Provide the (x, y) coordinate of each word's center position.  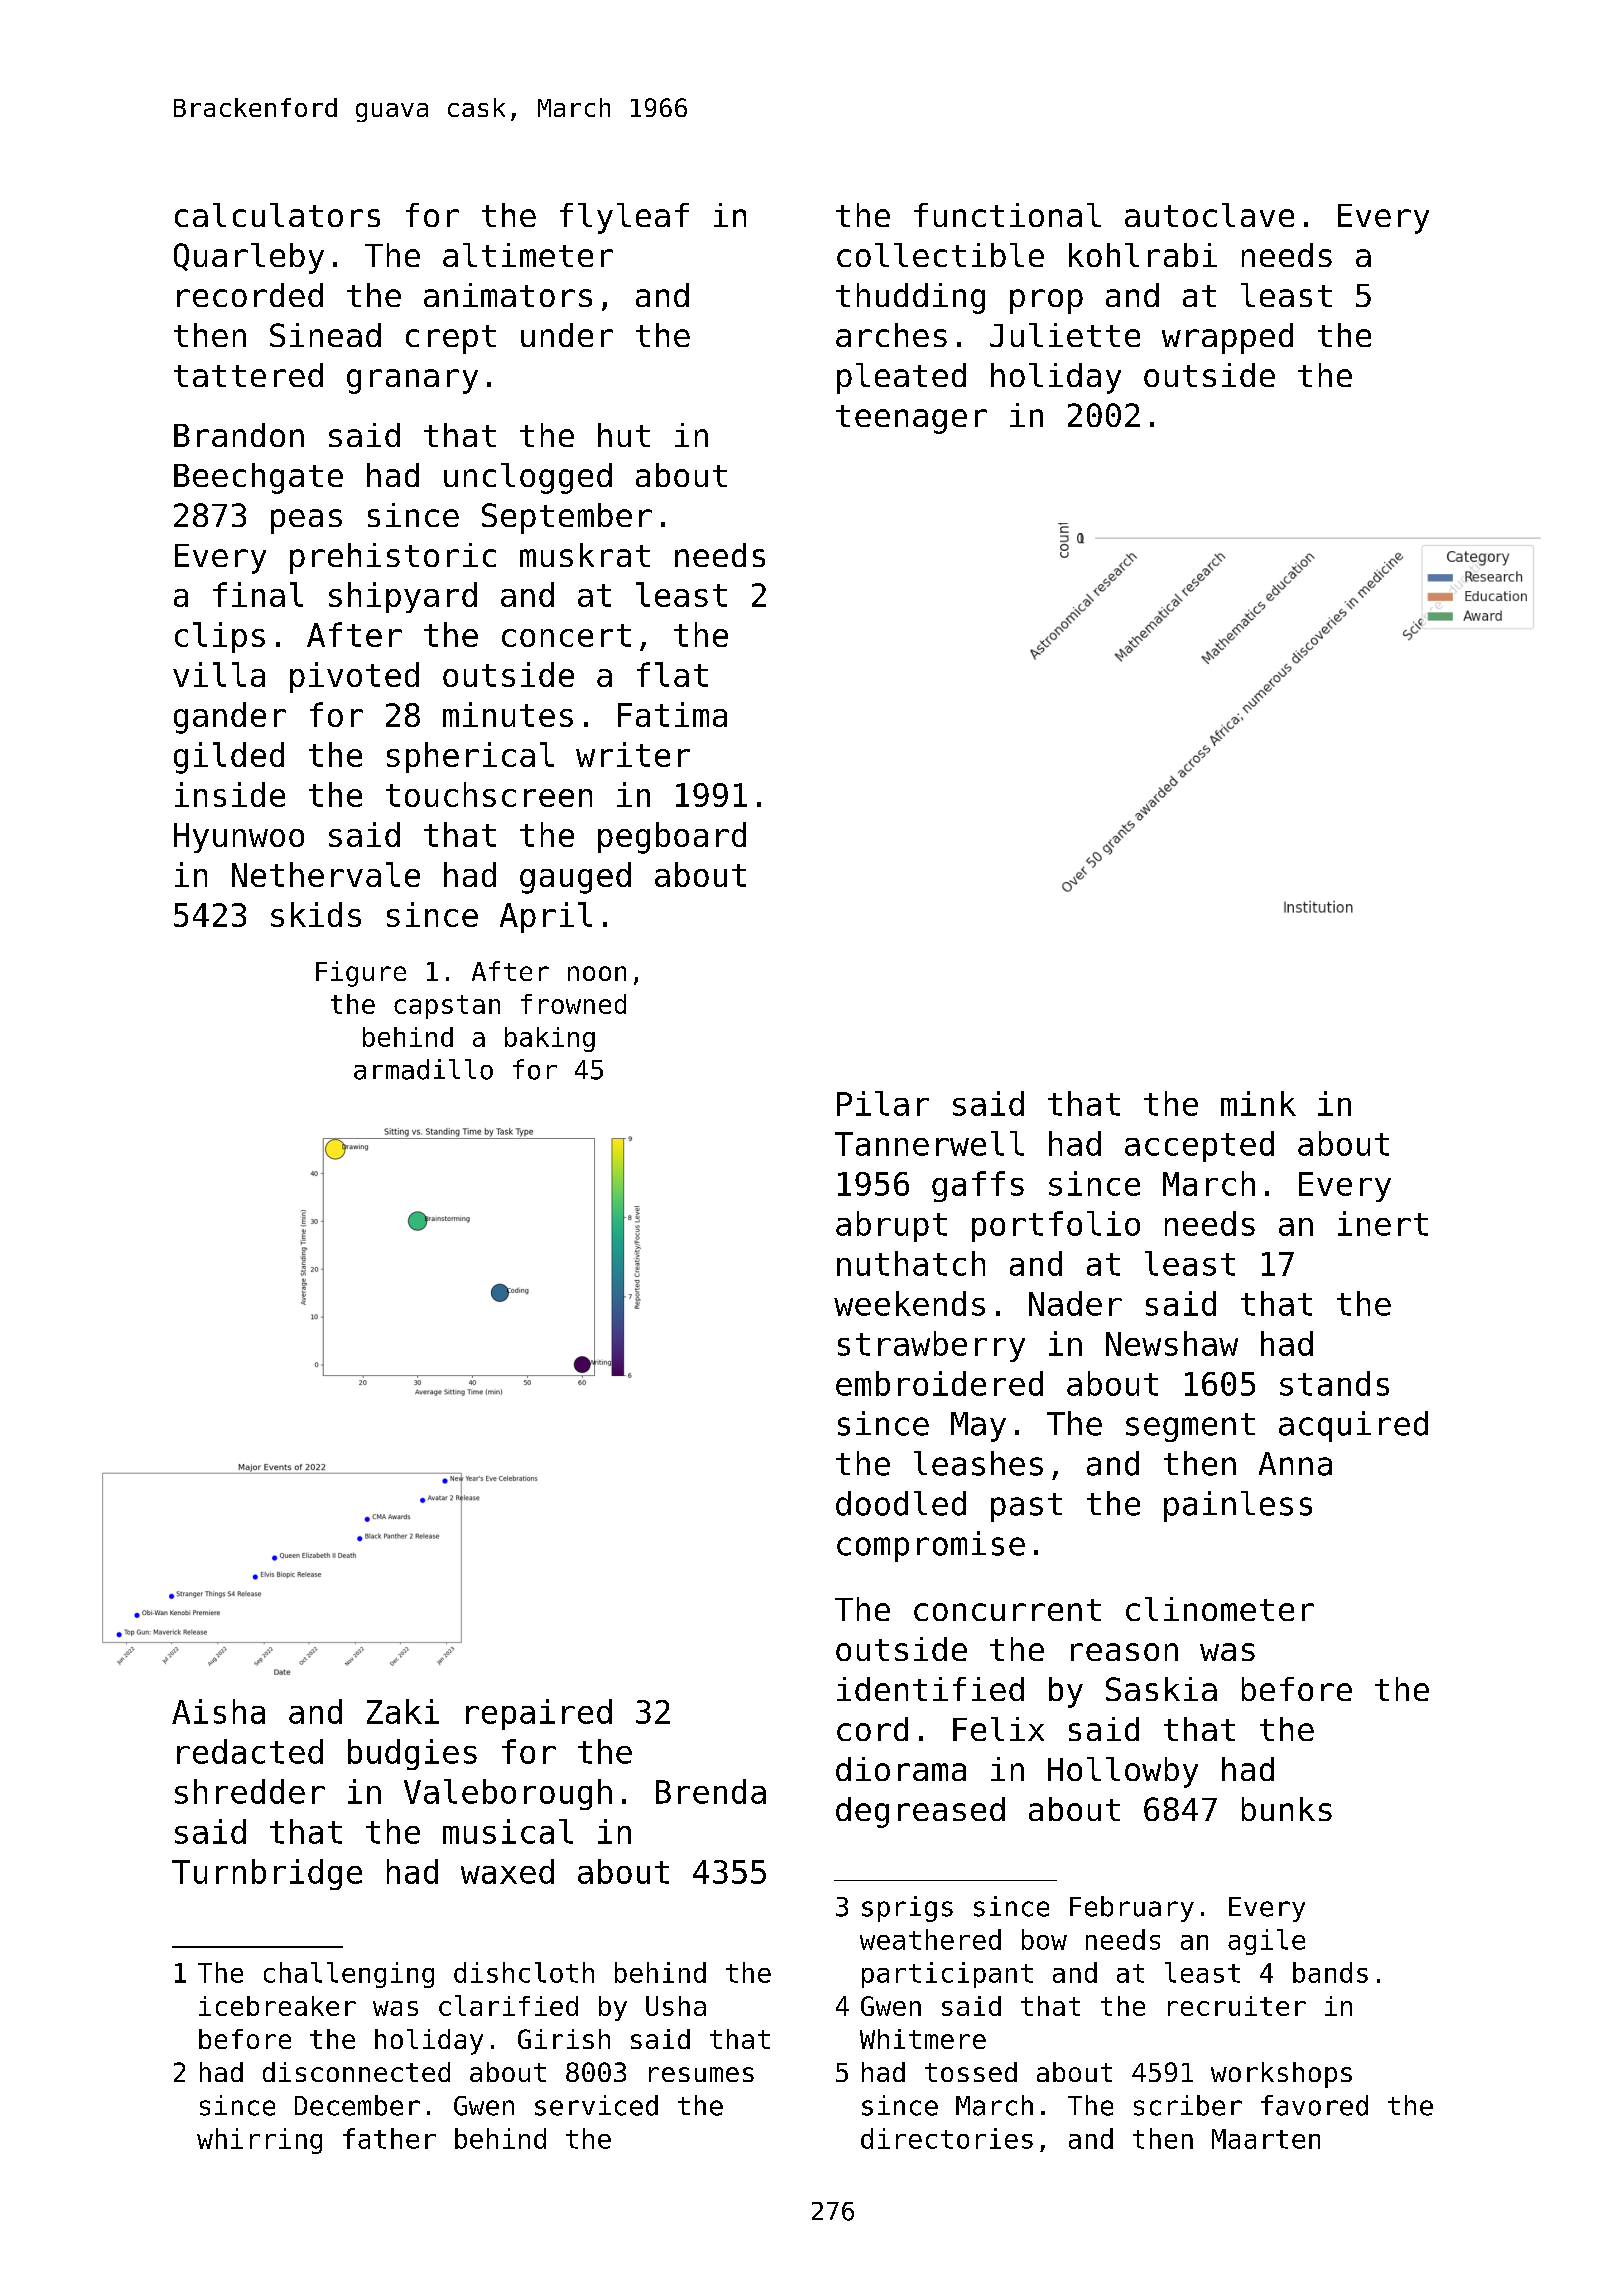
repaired (539, 1714)
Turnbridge (267, 1874)
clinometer (1220, 1609)
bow (1044, 1939)
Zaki (403, 1711)
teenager (911, 419)
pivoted (354, 677)
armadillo (423, 1069)
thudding (910, 298)
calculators (277, 215)
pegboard (672, 838)
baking (550, 1039)
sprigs (907, 1909)
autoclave (1209, 215)
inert (1383, 1223)
